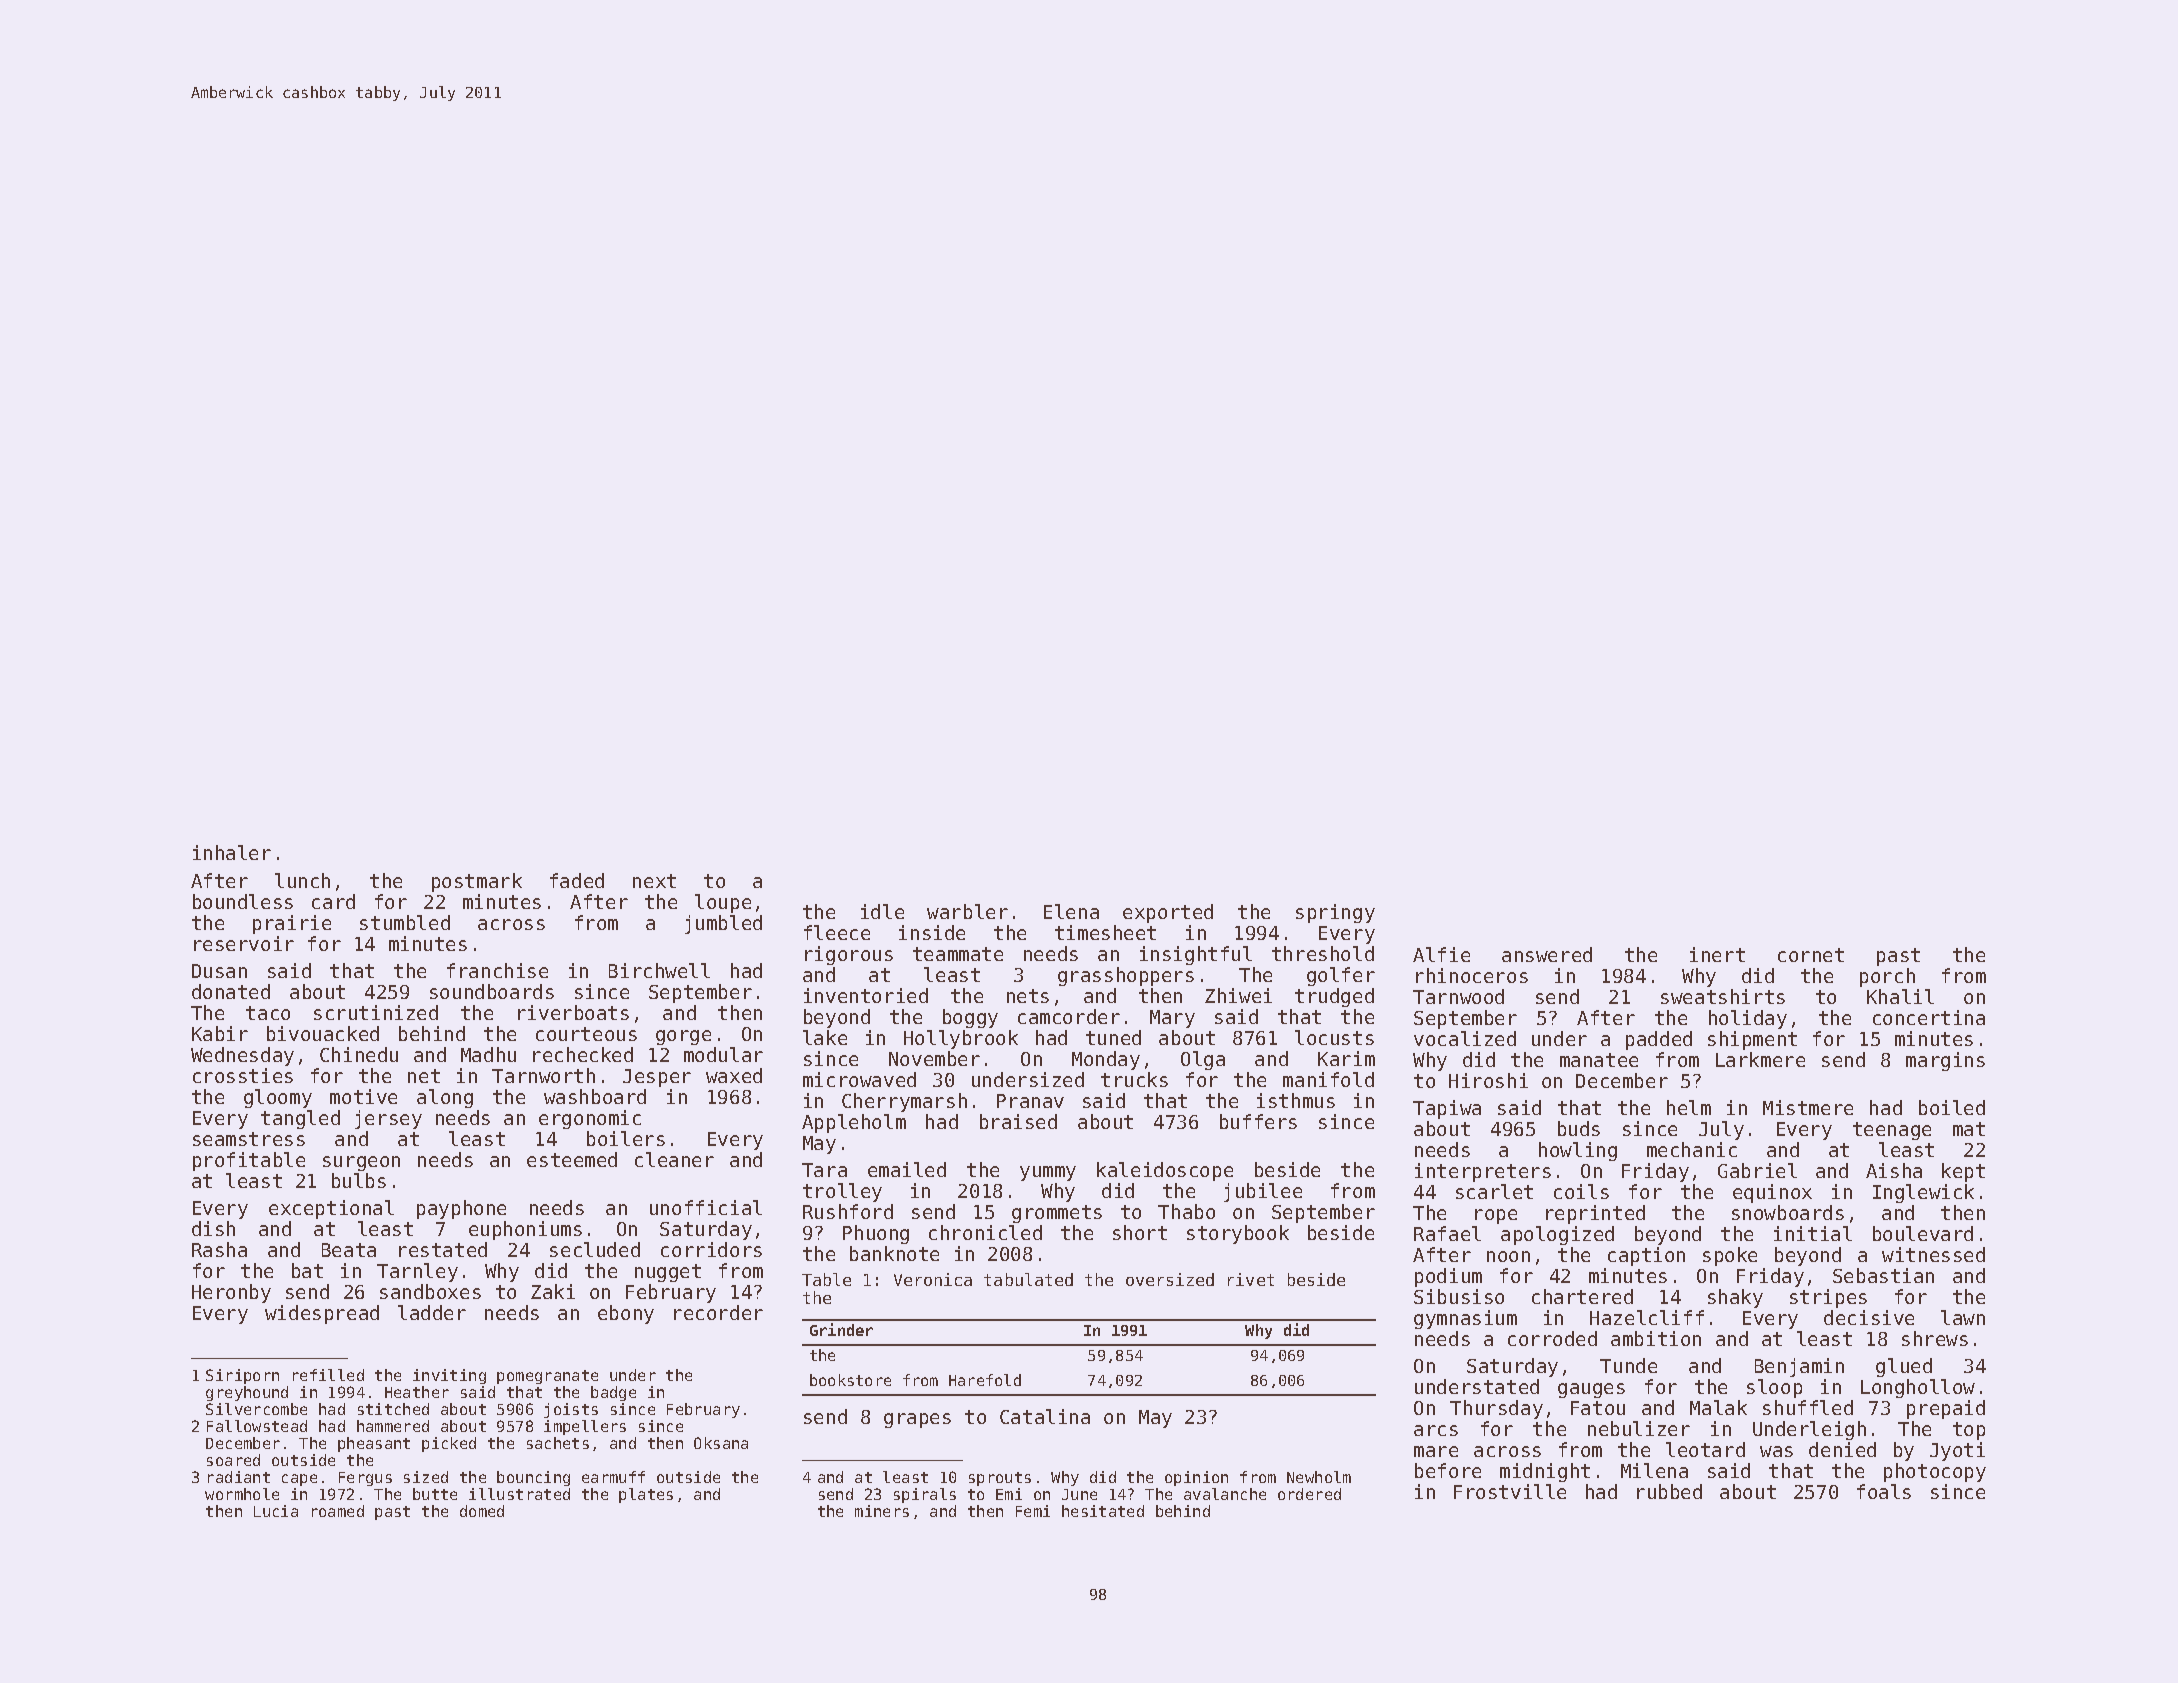 This screenshot has width=2178, height=1683. Describe the element at coordinates (1323, 953) in the screenshot. I see `threshold` at that location.
